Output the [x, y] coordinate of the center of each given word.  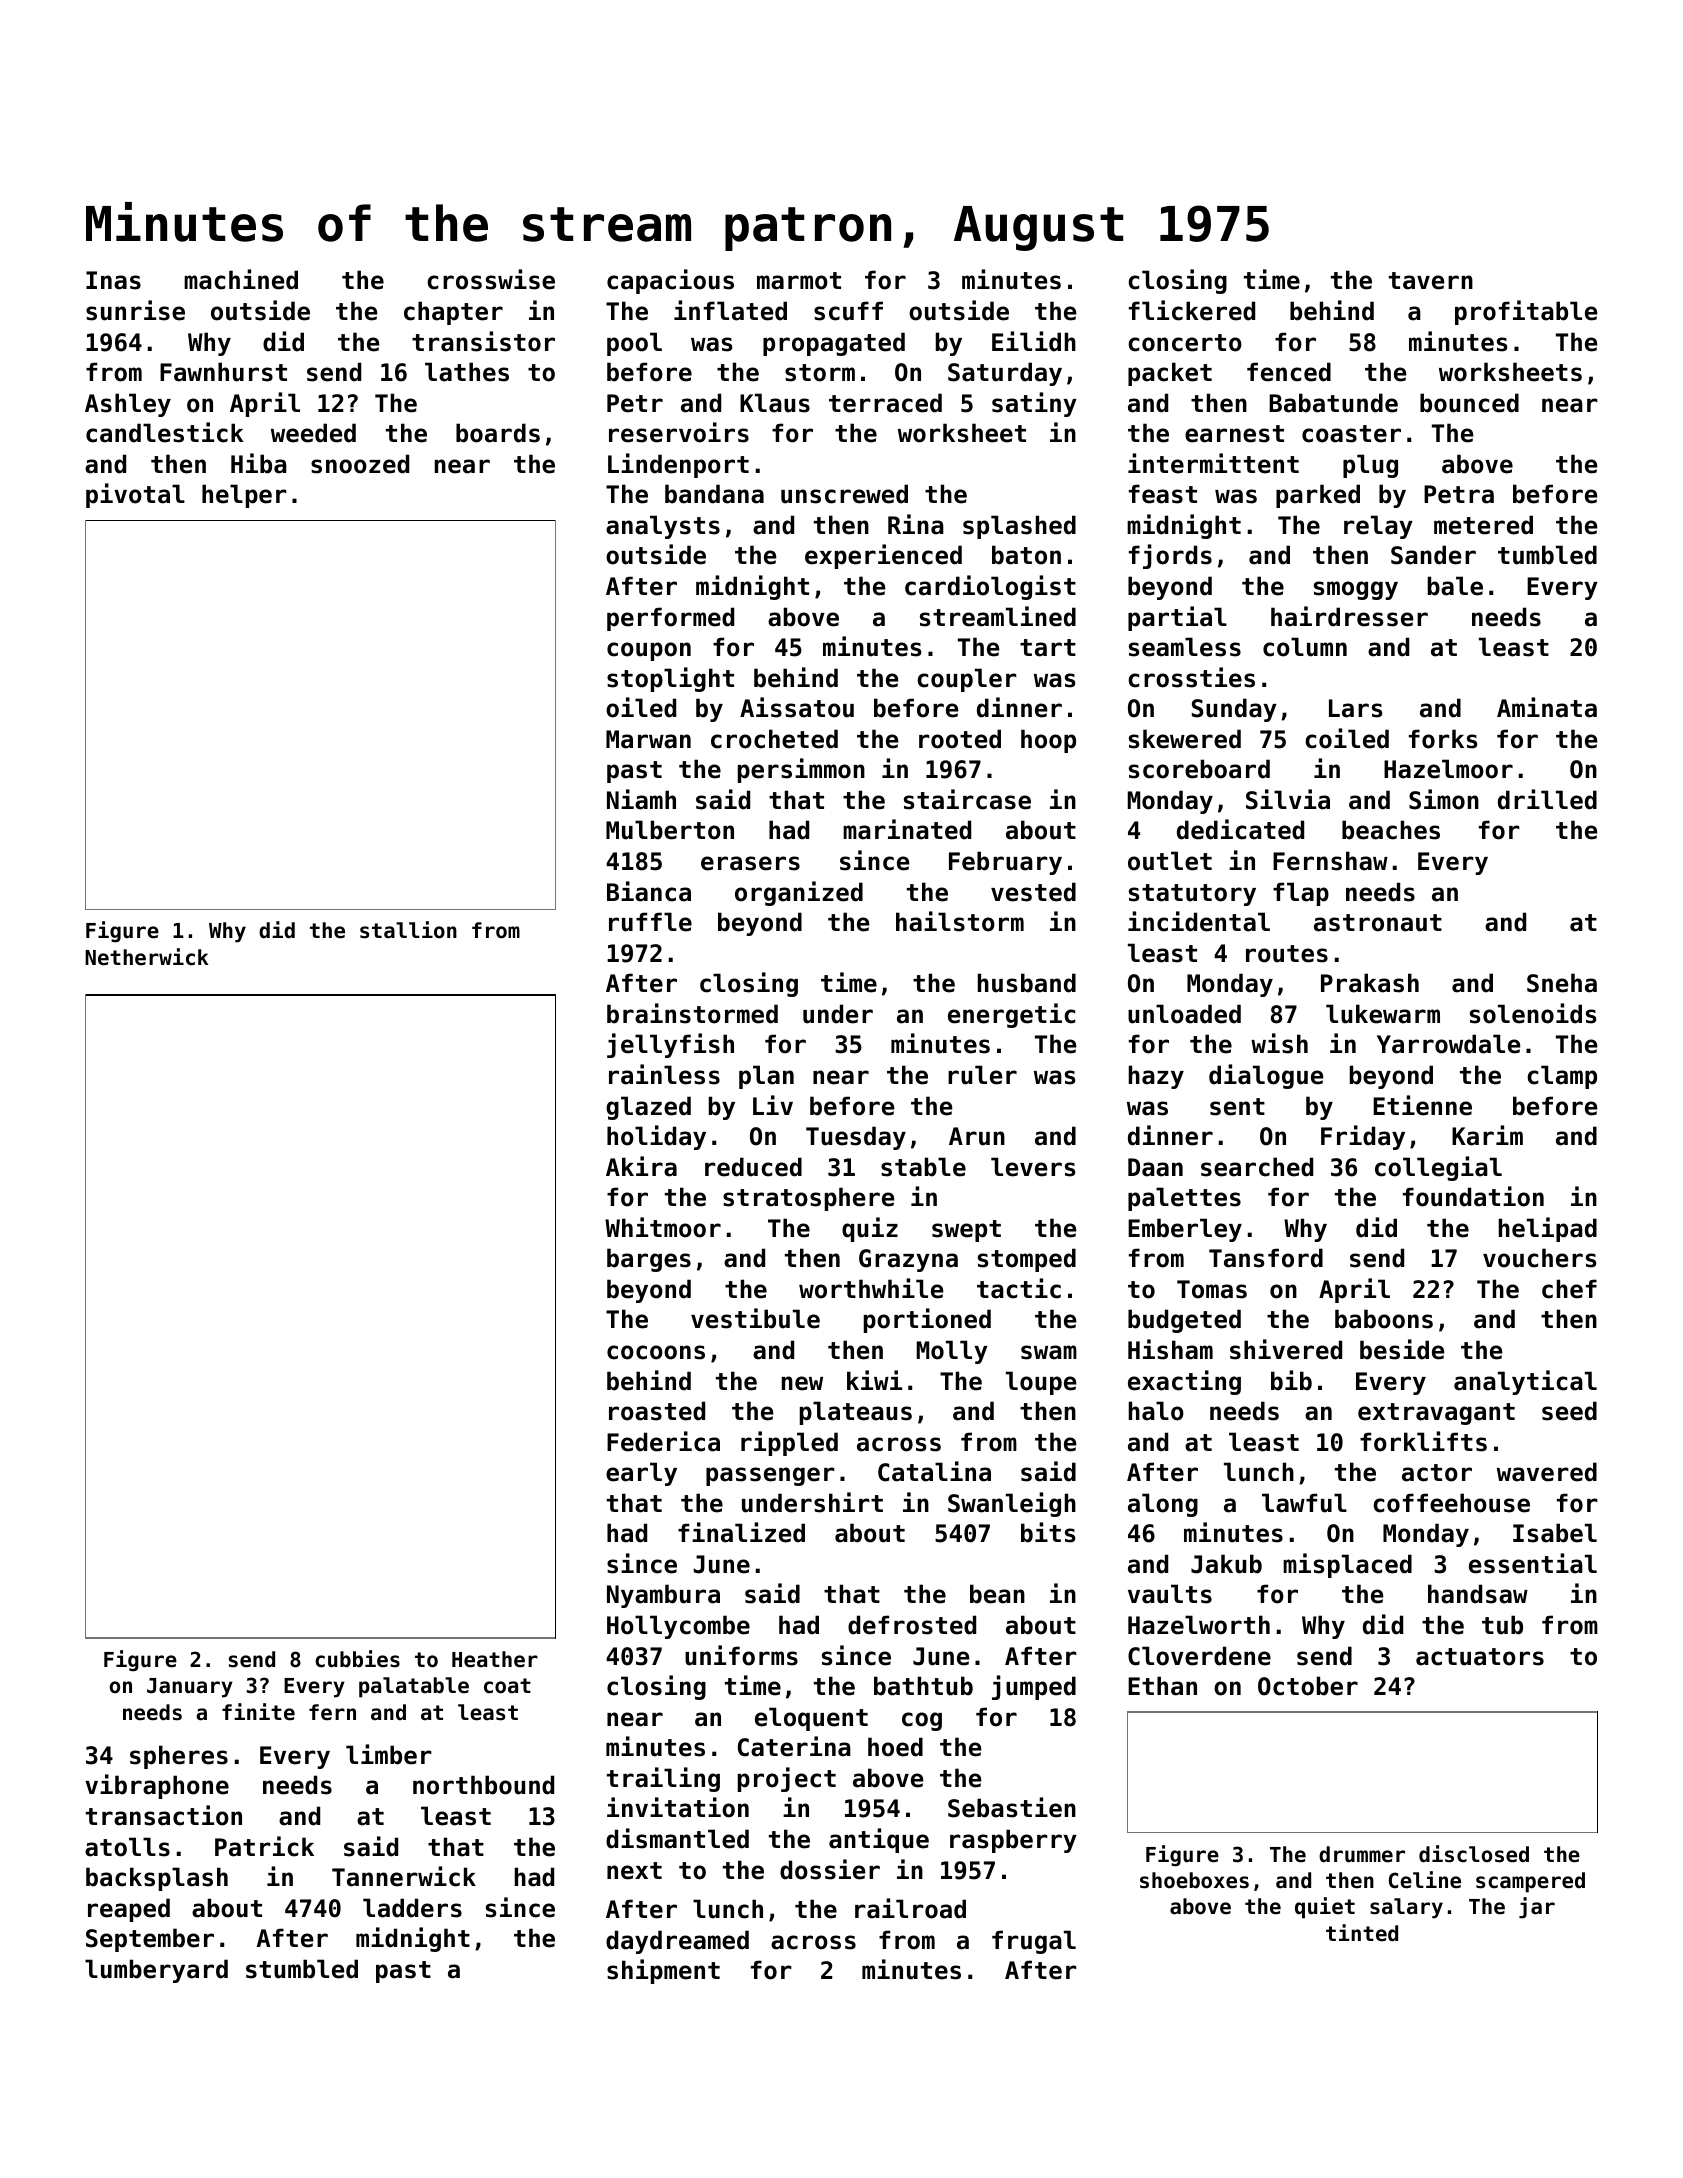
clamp [1562, 1077]
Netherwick [147, 957]
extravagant [1436, 1414]
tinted [1362, 1933]
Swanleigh [1012, 1504]
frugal [1034, 1942]
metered [1483, 525]
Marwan [648, 739]
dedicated [1240, 829]
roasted [657, 1411]
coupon [649, 651]
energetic [1011, 1015]
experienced [883, 556]
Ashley [128, 405]
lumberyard [156, 1971]
